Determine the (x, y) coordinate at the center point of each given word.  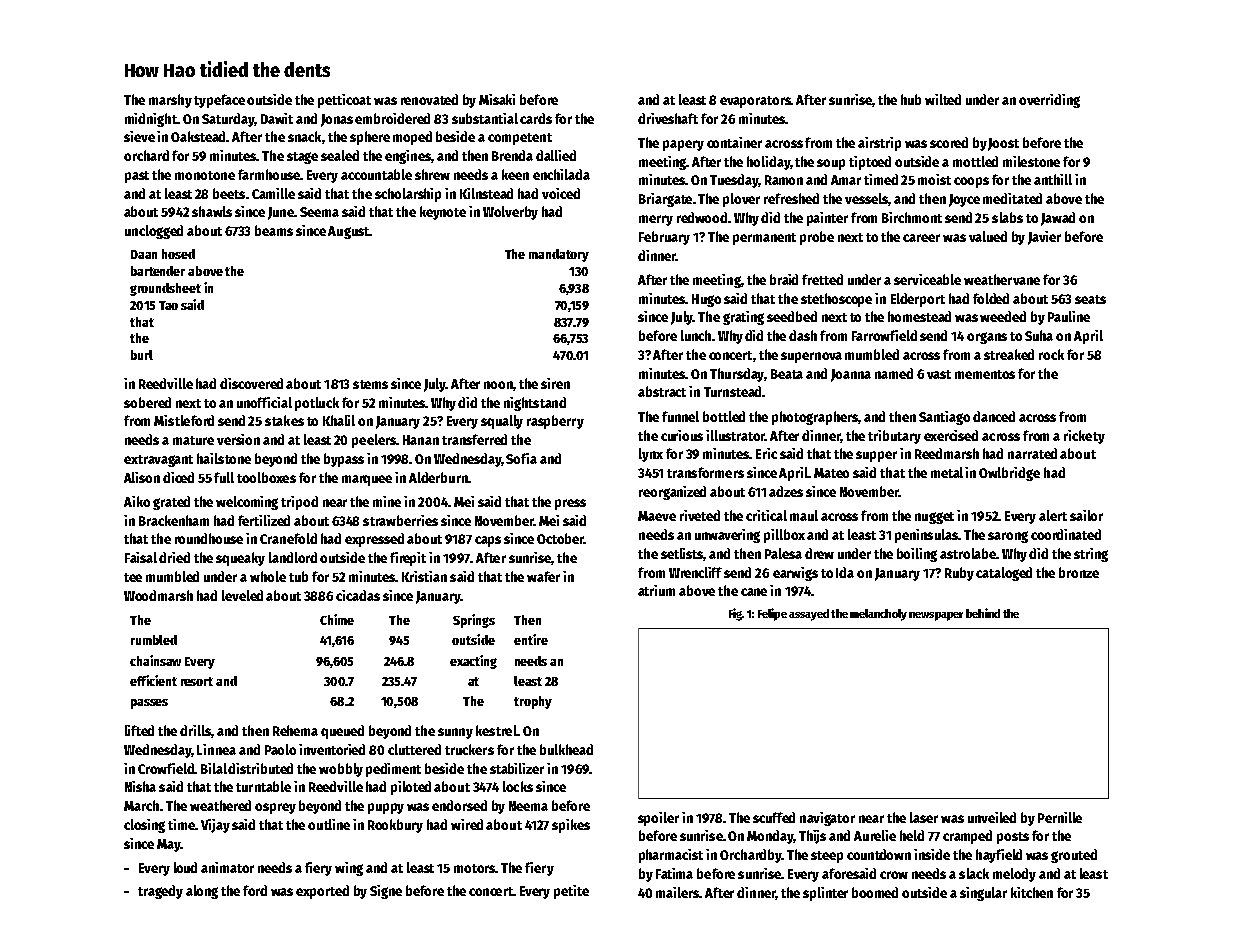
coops (971, 182)
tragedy (160, 892)
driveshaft (668, 118)
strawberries (400, 520)
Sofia (521, 458)
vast (939, 374)
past (137, 177)
